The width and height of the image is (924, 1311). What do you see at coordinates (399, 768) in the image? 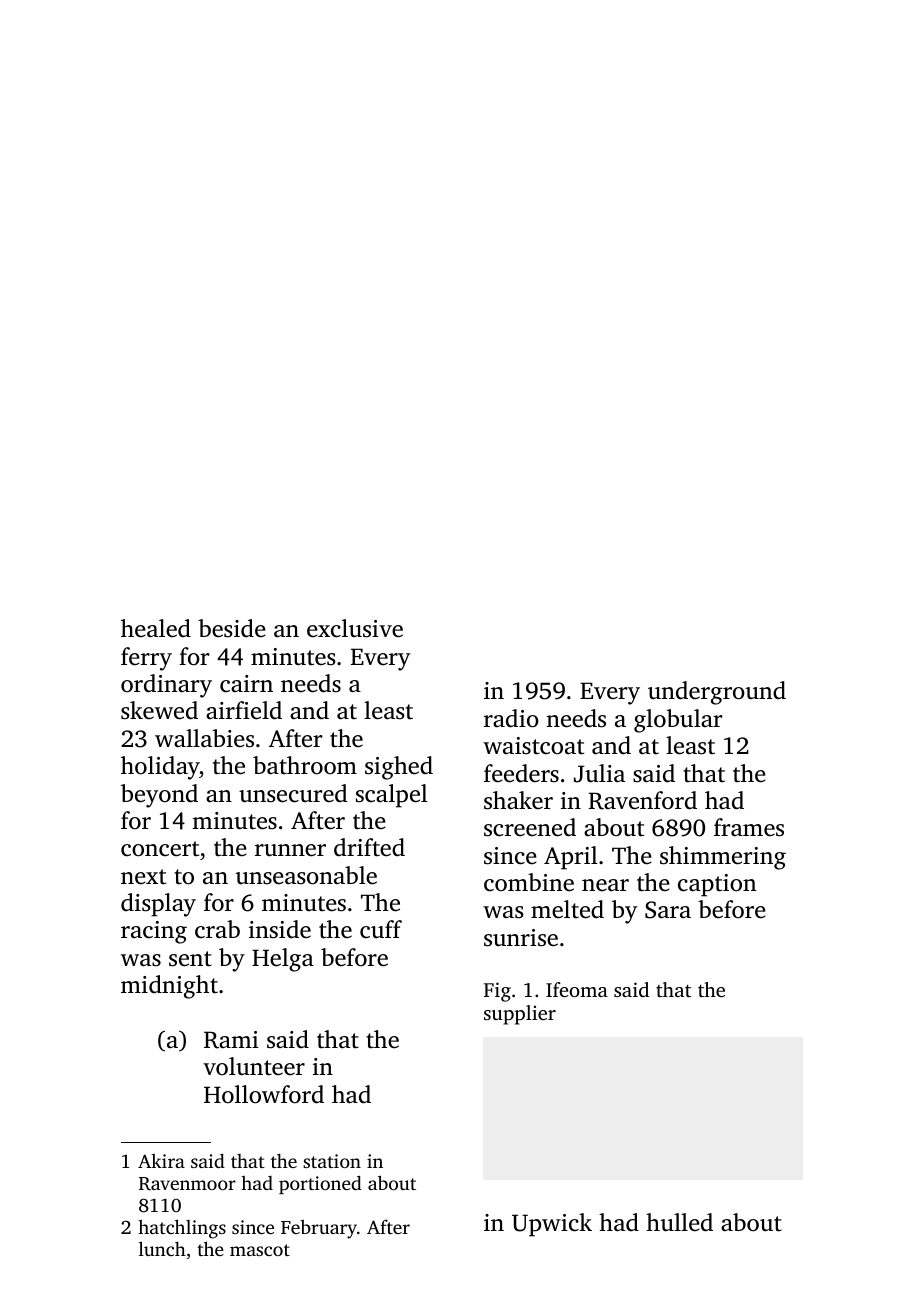
I see `sighed` at bounding box center [399, 768].
